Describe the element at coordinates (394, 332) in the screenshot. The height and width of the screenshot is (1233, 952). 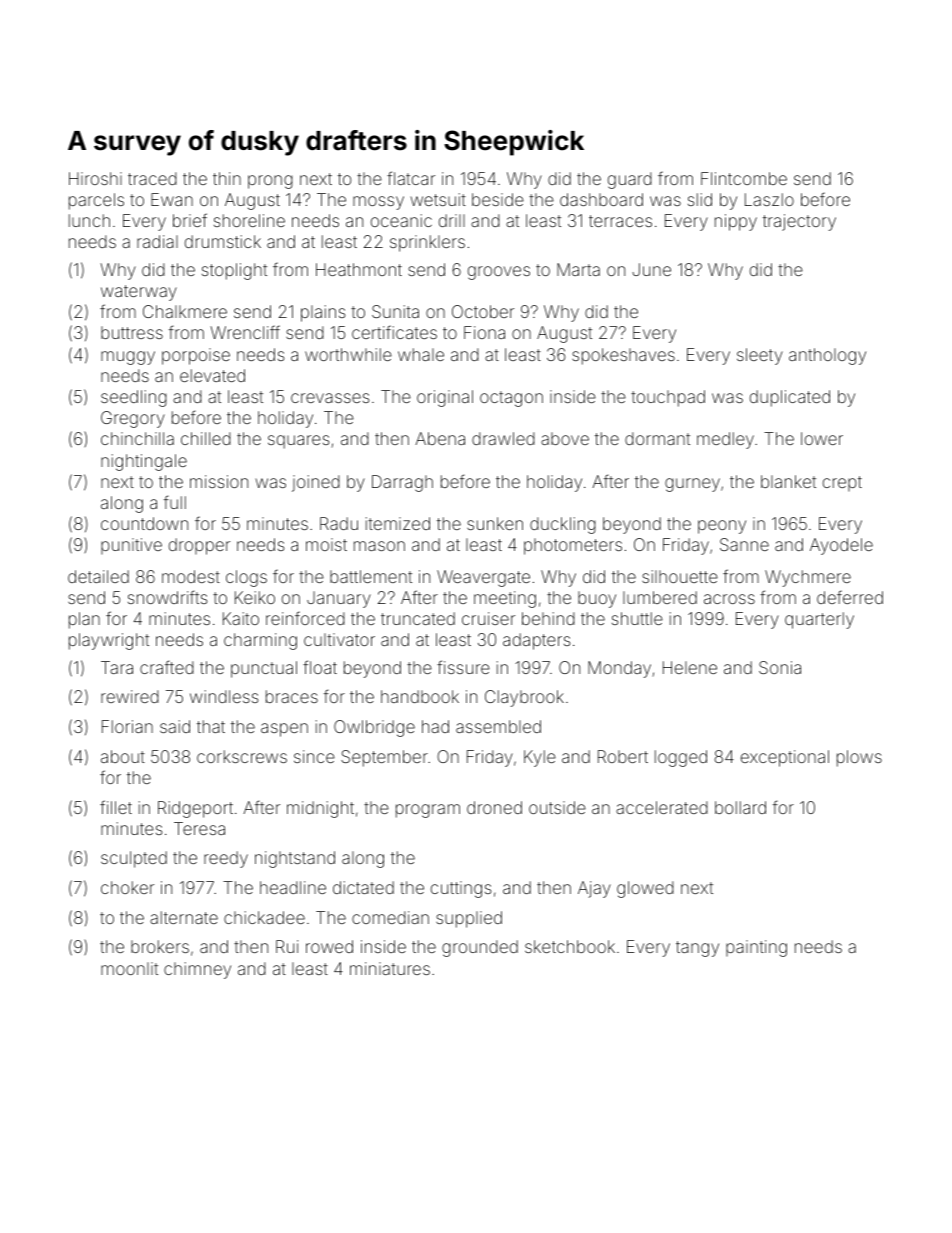
I see `certificates` at that location.
